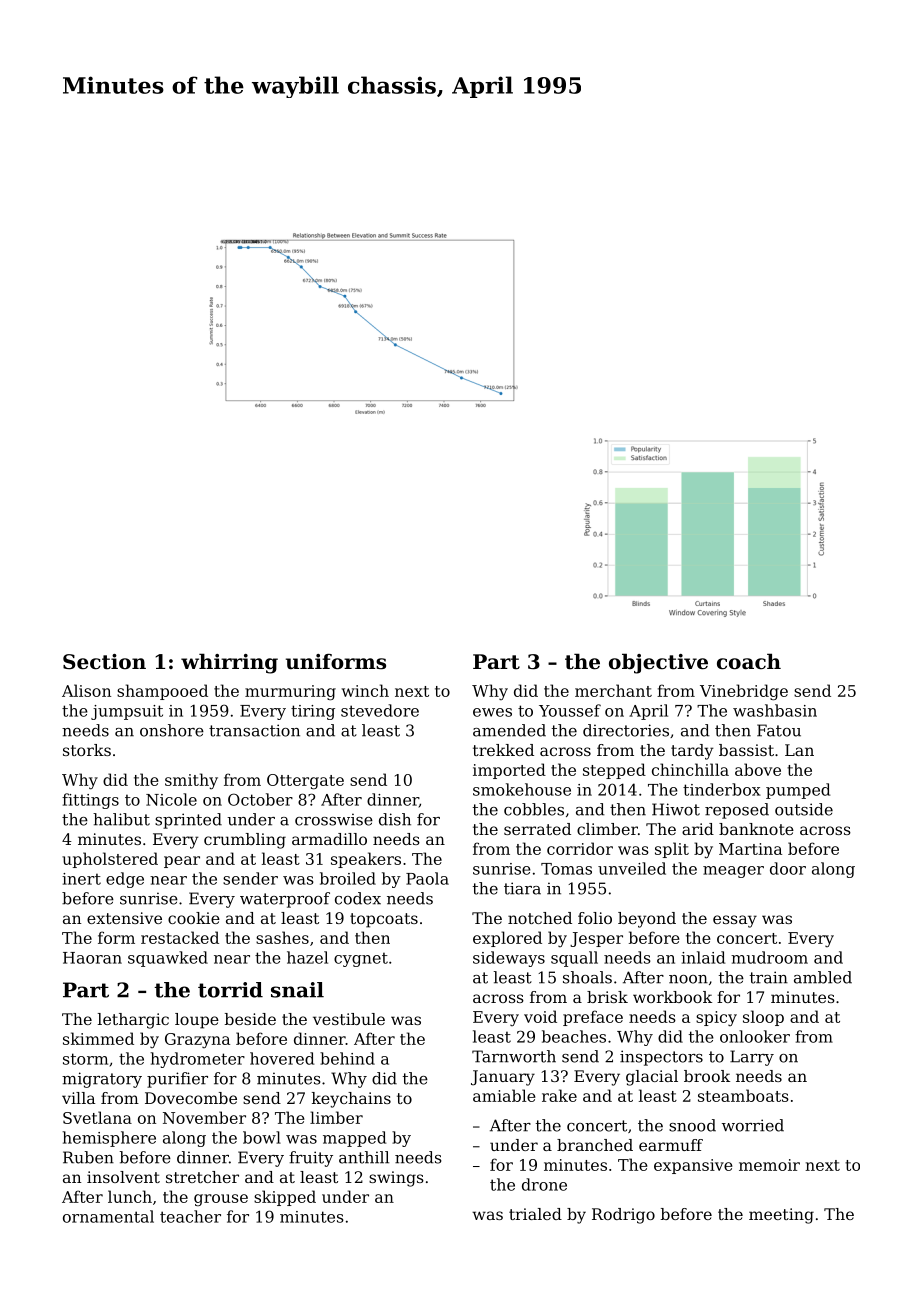  Describe the element at coordinates (334, 819) in the screenshot. I see `crosswise` at that location.
